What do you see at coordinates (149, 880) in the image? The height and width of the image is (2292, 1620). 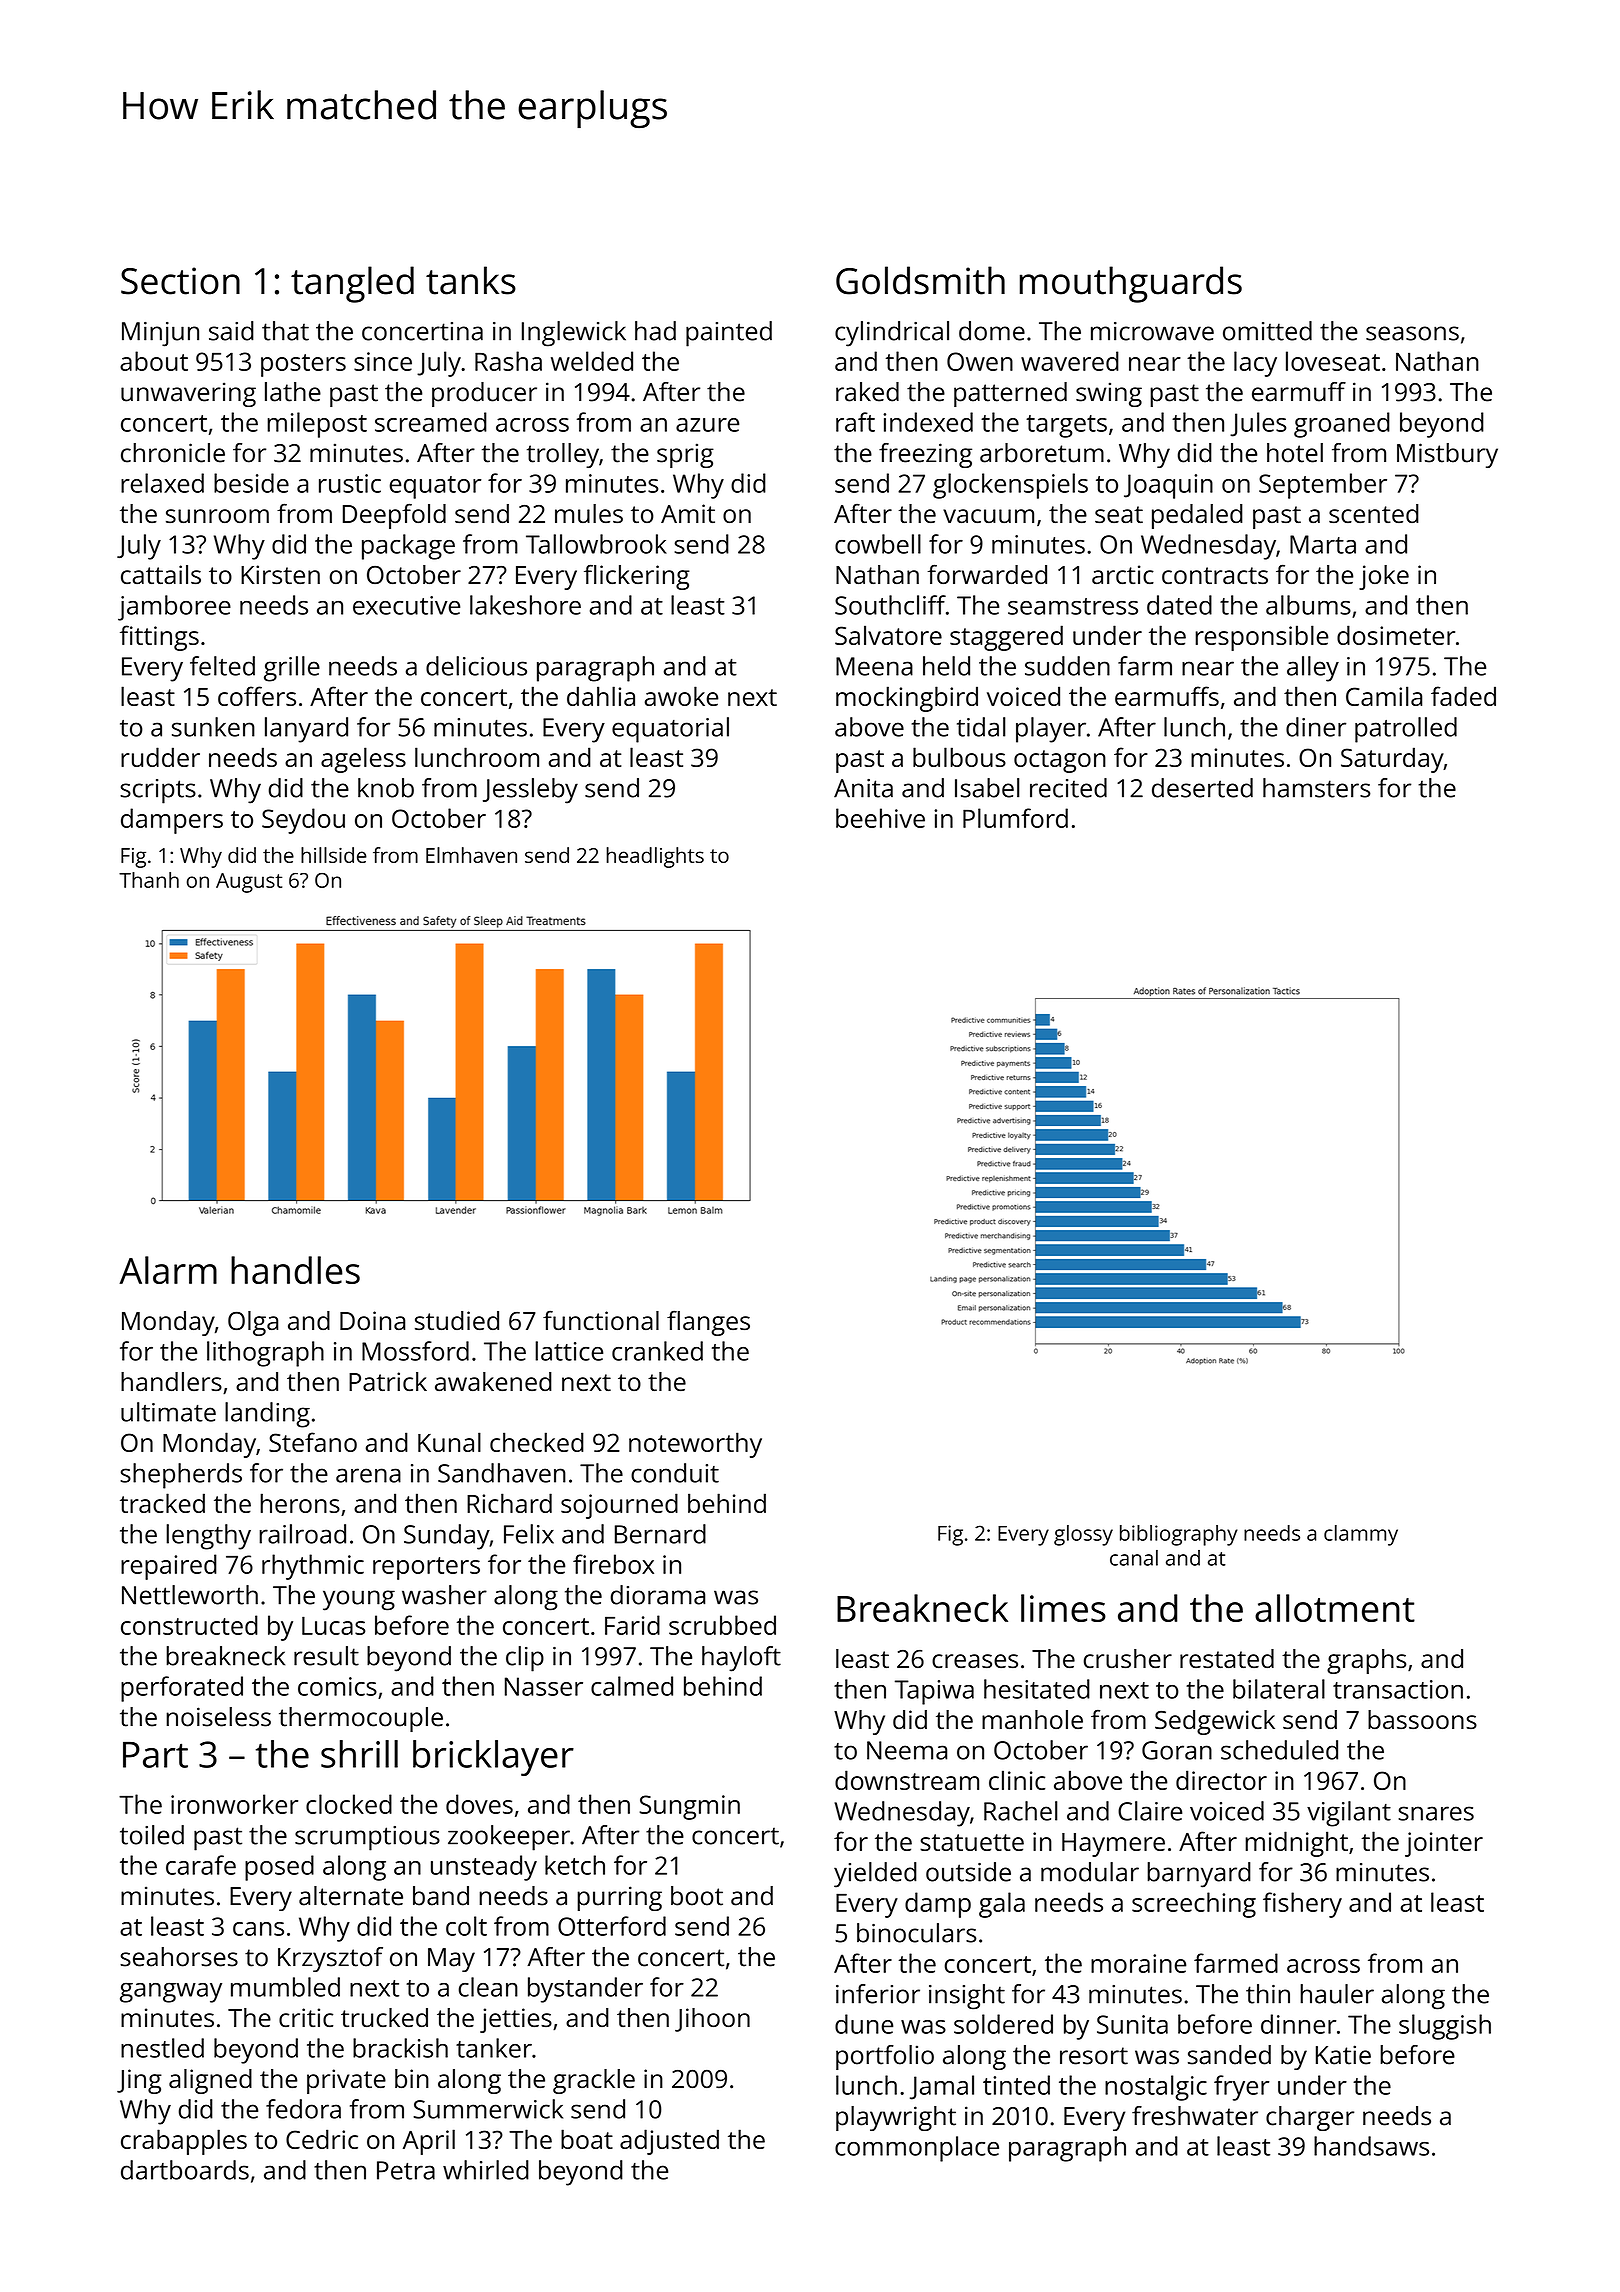 I see `Thanh` at bounding box center [149, 880].
